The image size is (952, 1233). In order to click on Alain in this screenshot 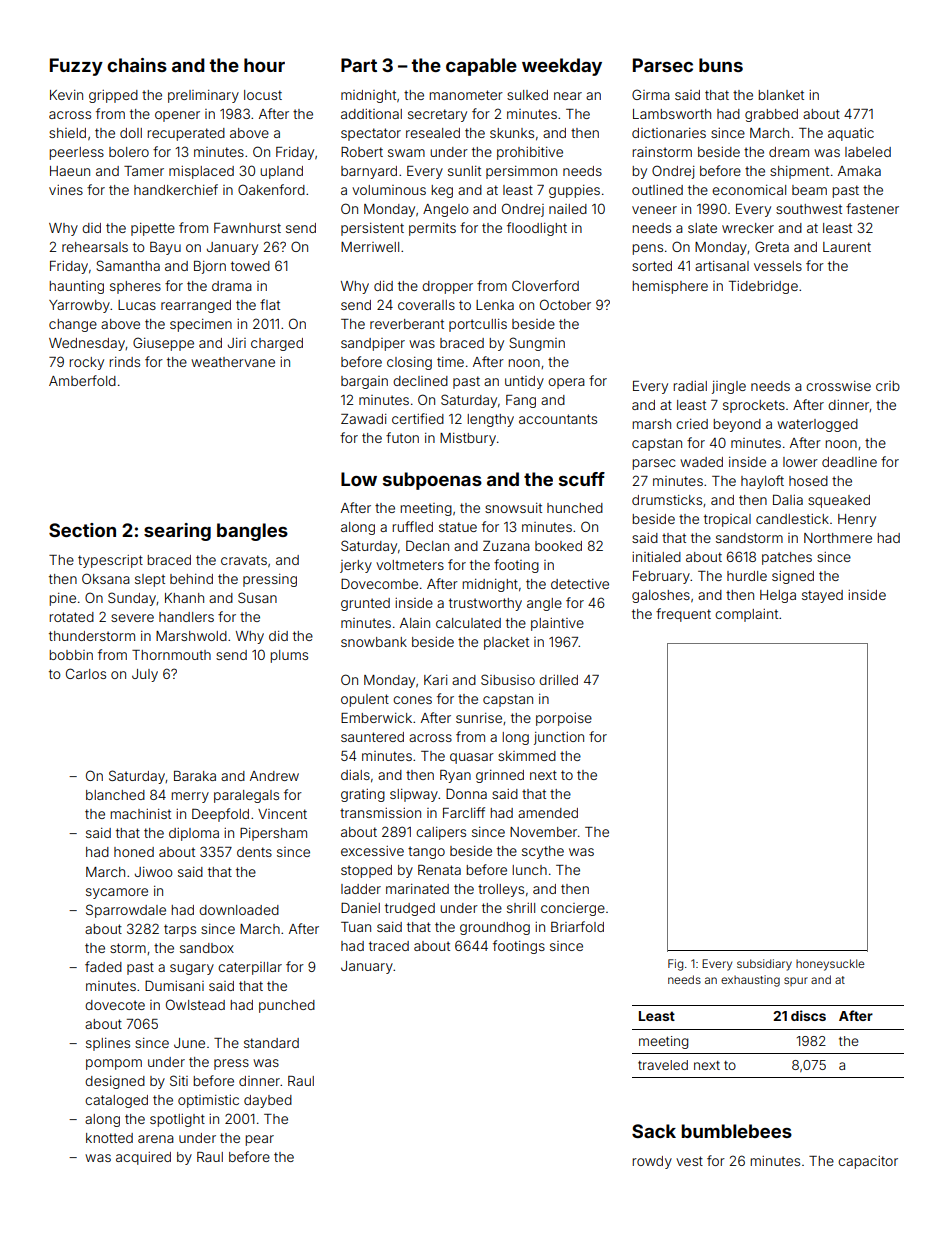, I will do `click(415, 623)`.
